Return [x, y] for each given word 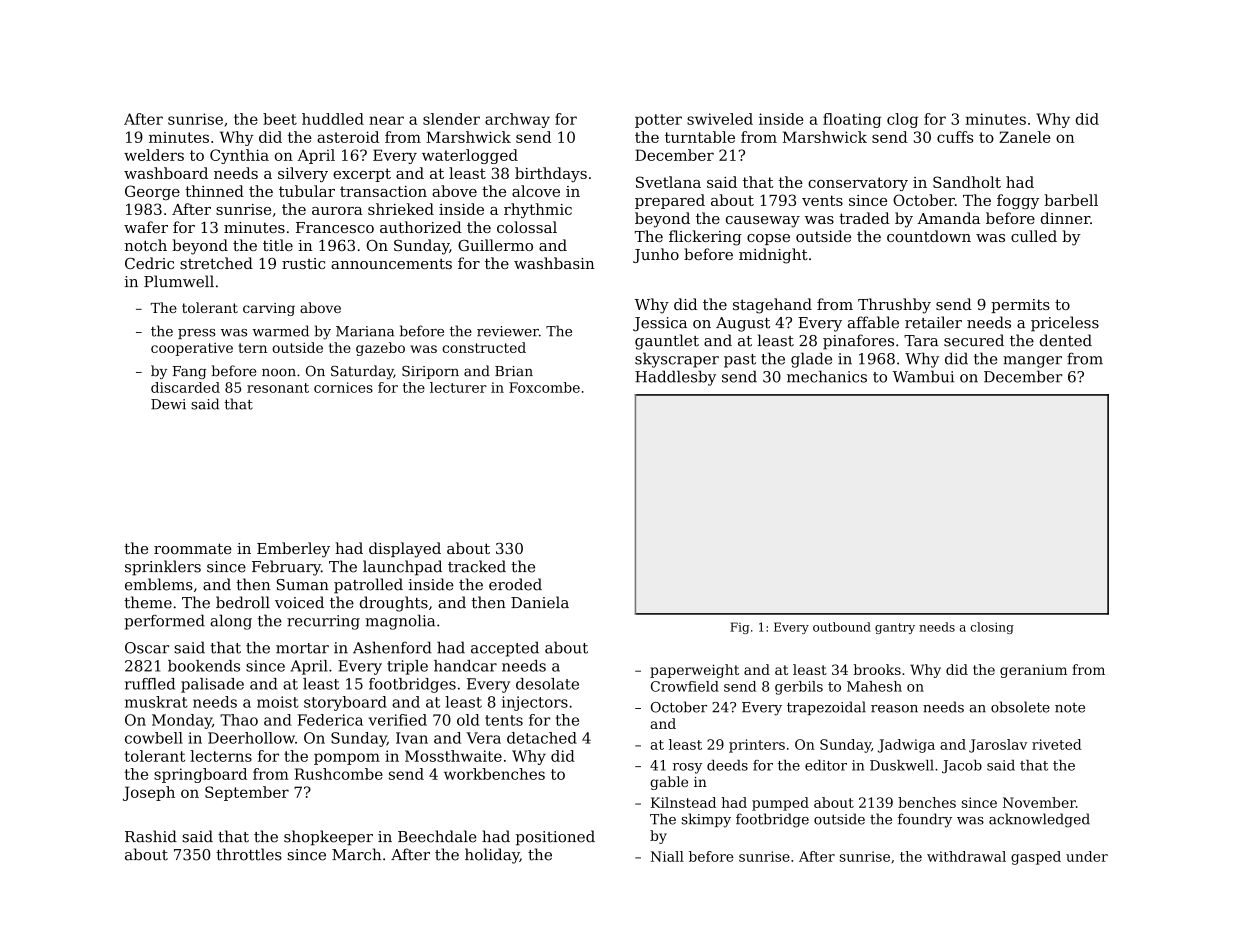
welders [154, 155]
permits [1020, 306]
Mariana [365, 331]
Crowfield [685, 686]
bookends [204, 666]
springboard [200, 775]
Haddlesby [675, 378]
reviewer [508, 331]
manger [1032, 362]
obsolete [1020, 707]
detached [542, 738]
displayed [405, 550]
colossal [527, 227]
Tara [921, 341]
